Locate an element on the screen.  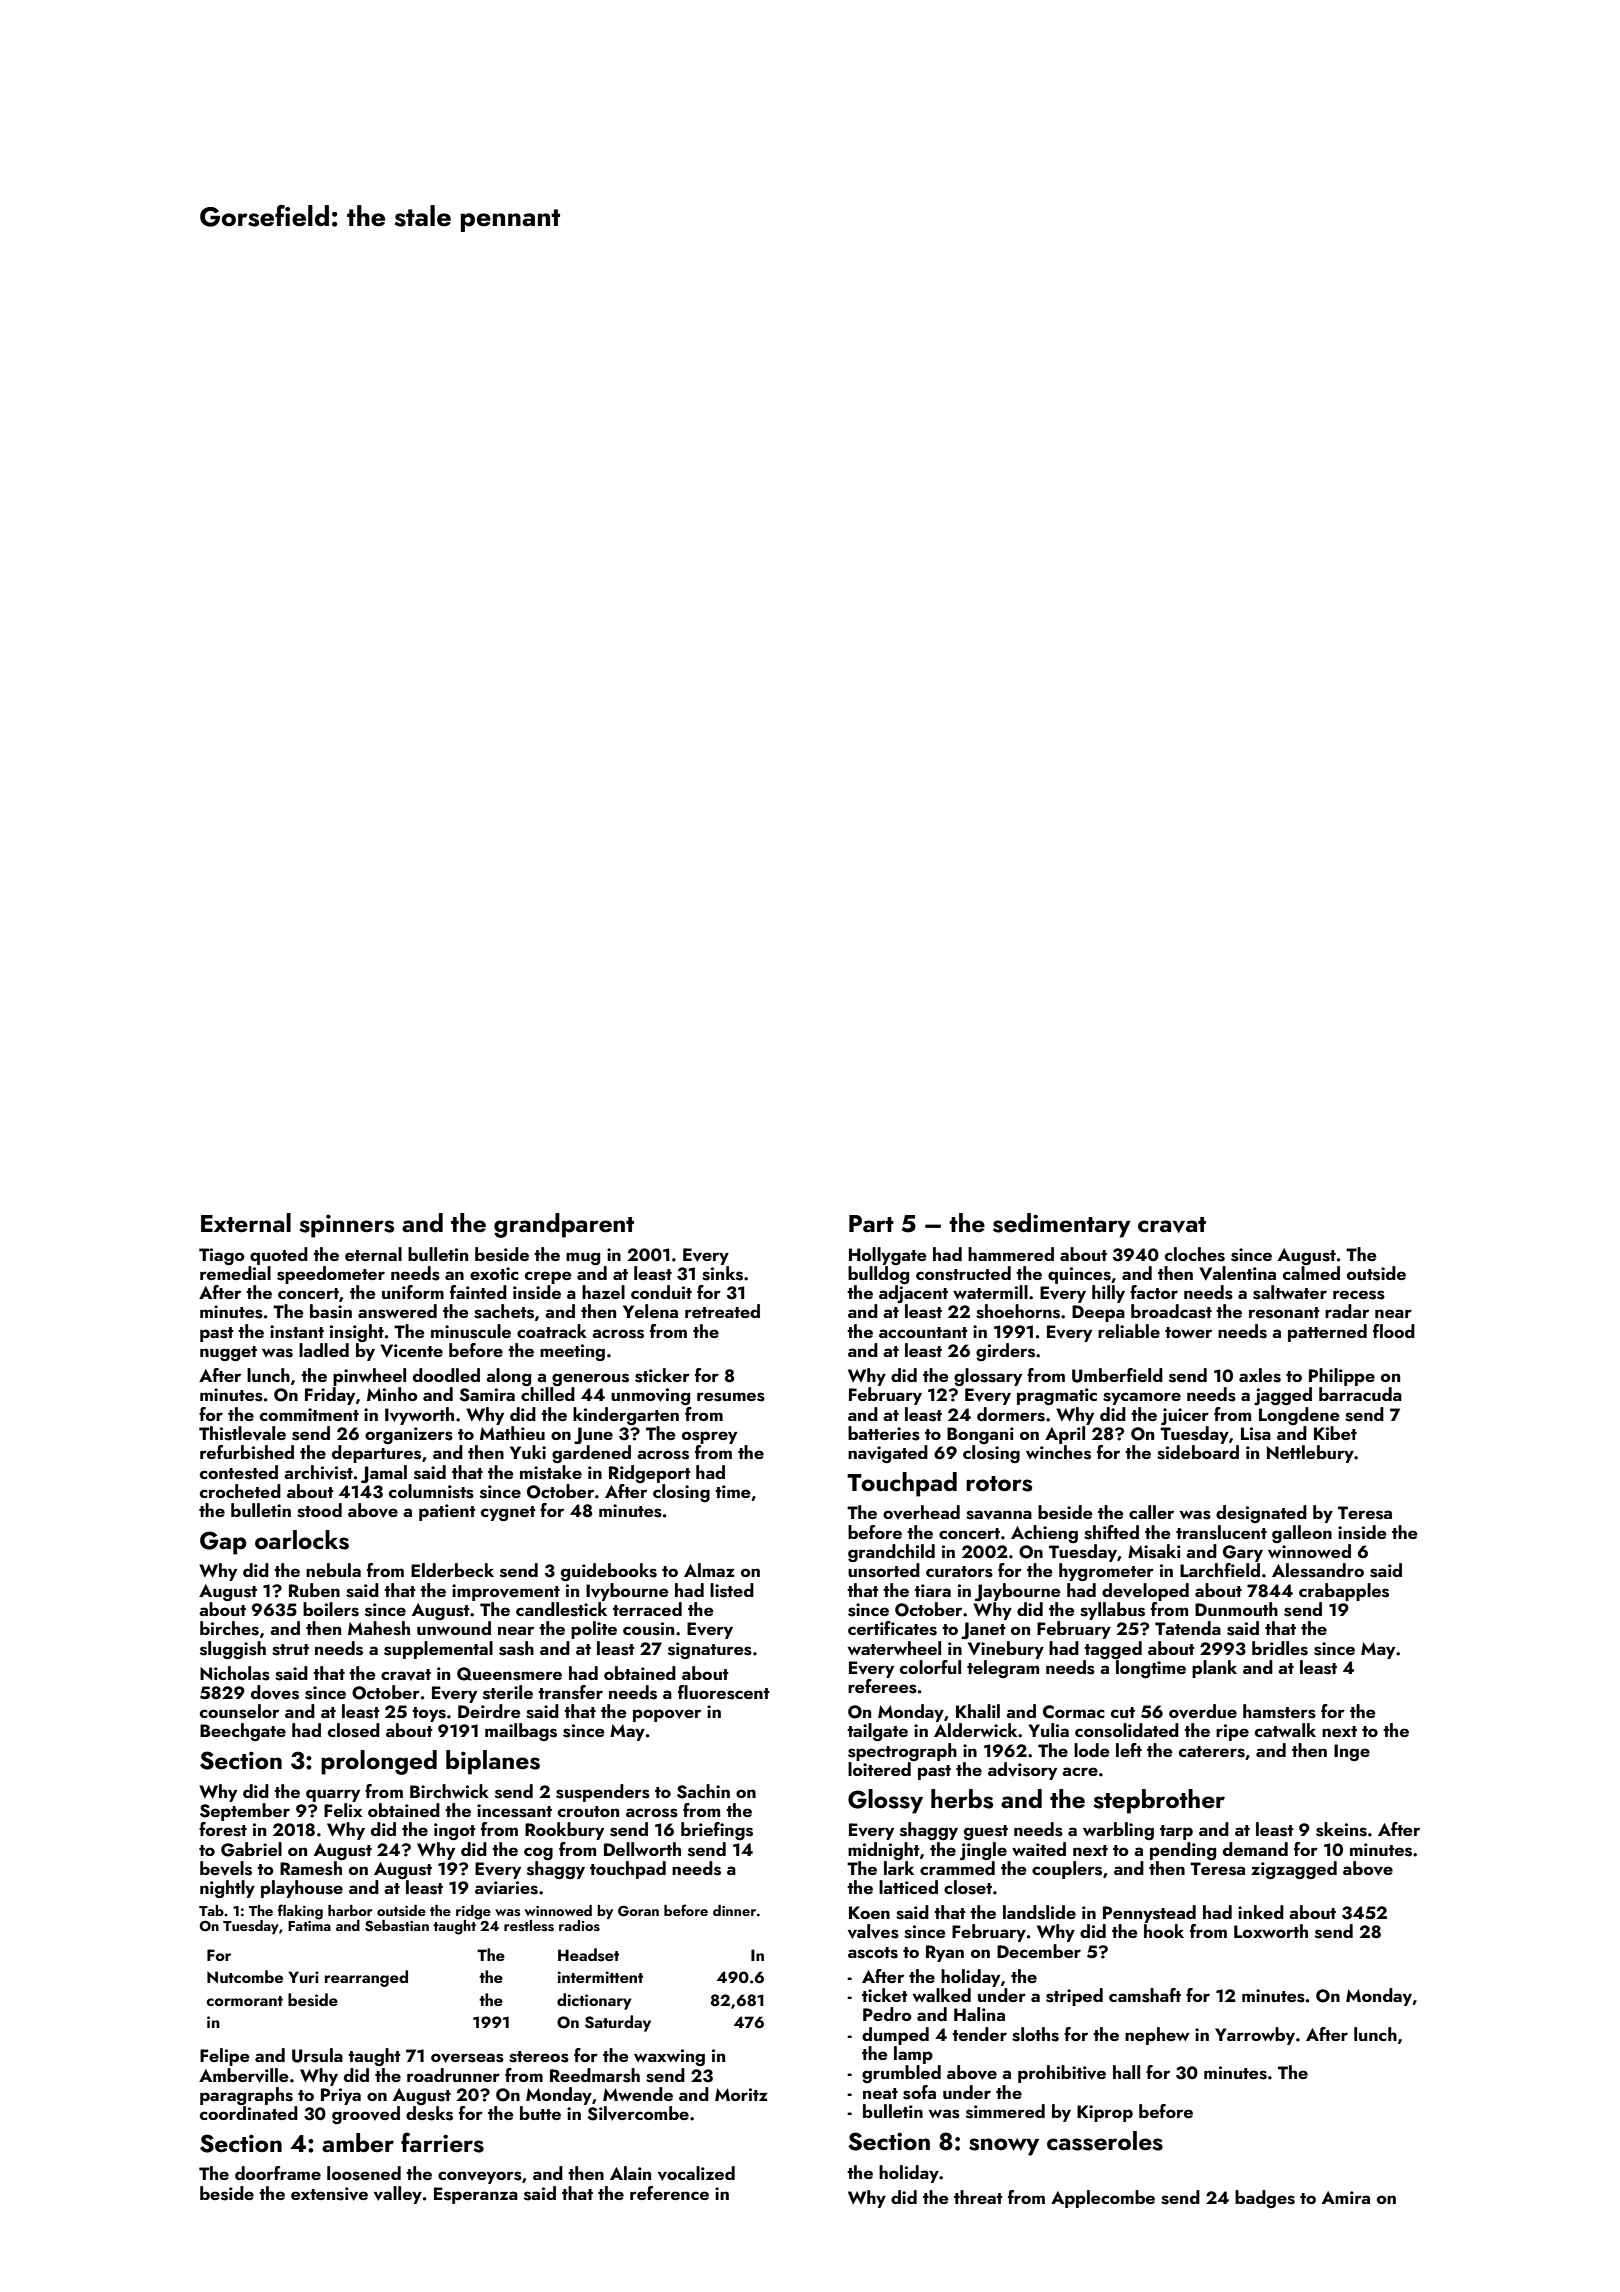
spinners is located at coordinates (346, 1226).
